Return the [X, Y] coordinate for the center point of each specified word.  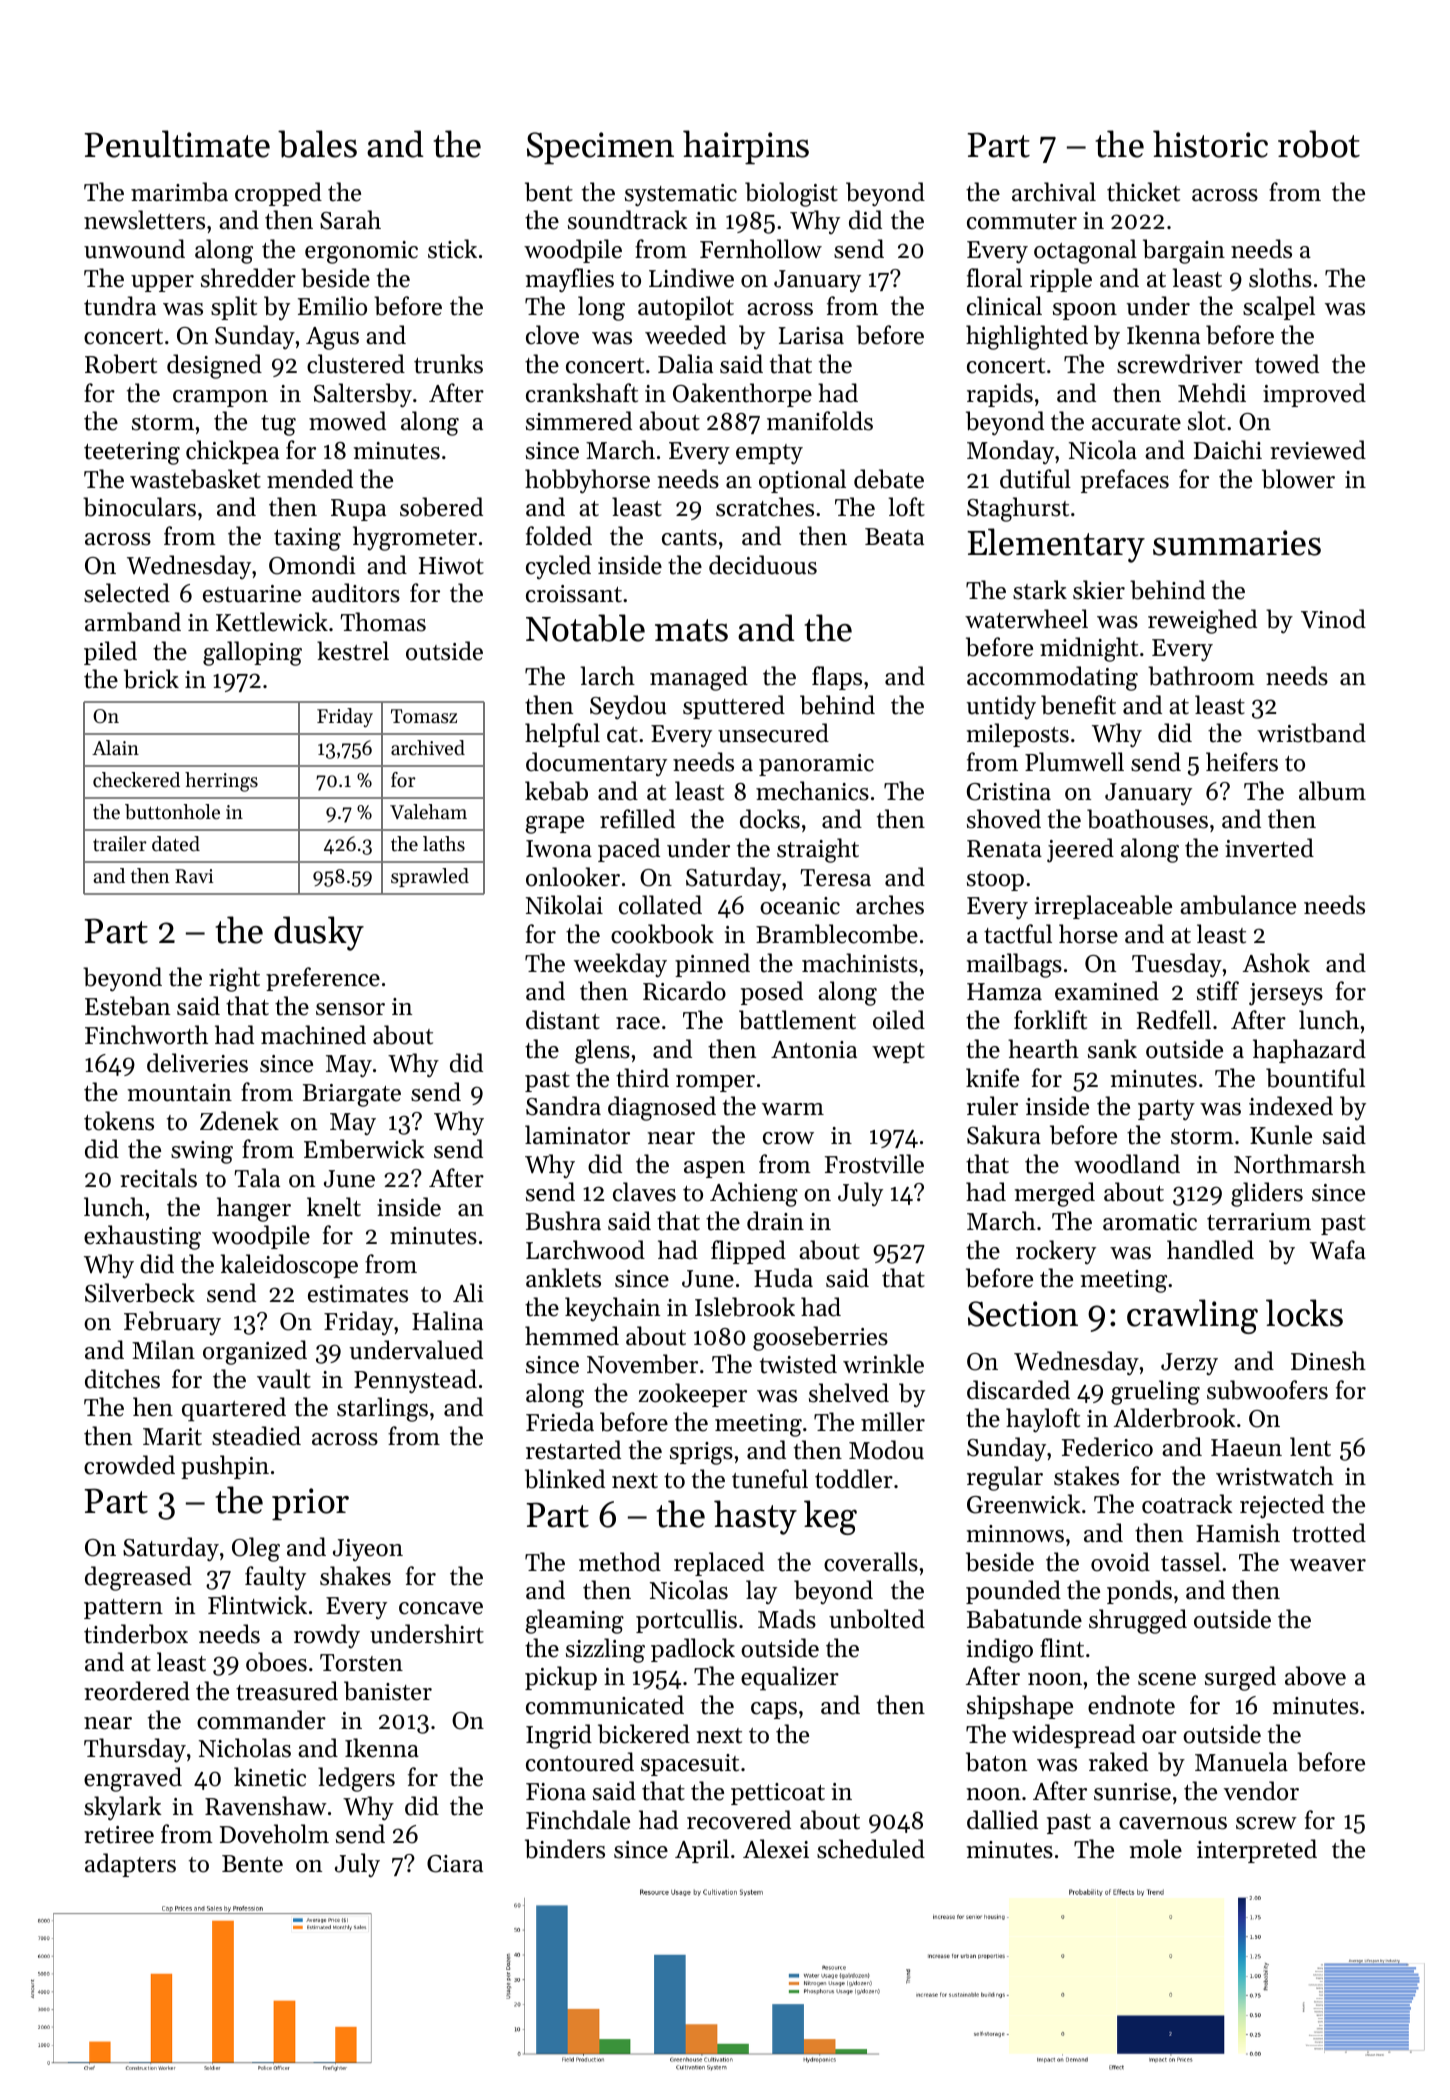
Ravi [194, 876]
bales [317, 144]
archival [1054, 192]
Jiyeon [368, 1550]
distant [563, 1020]
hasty [755, 1517]
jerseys [1286, 994]
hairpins [746, 147]
